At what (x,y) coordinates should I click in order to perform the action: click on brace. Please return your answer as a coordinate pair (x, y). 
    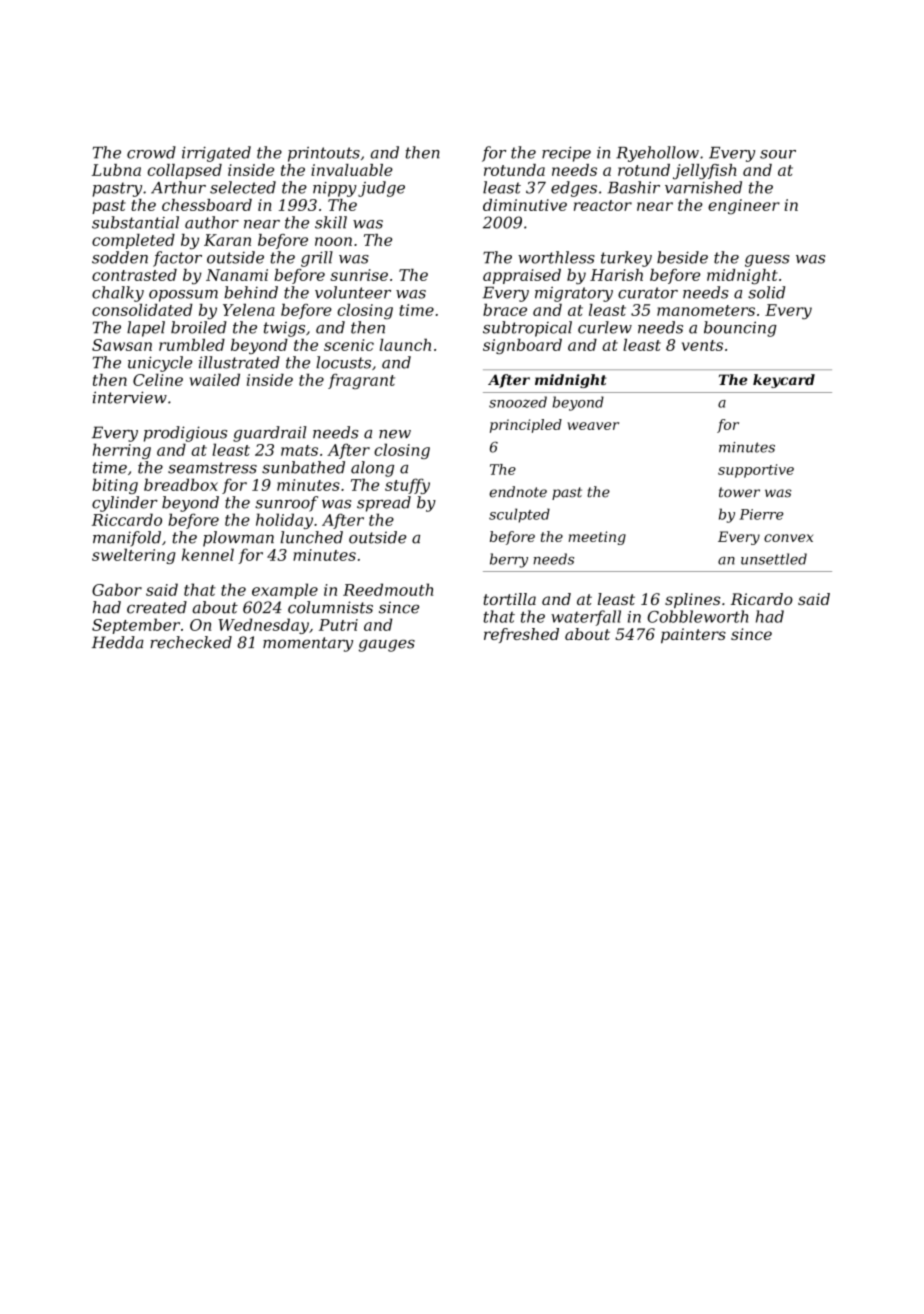
    Looking at the image, I should click on (505, 310).
